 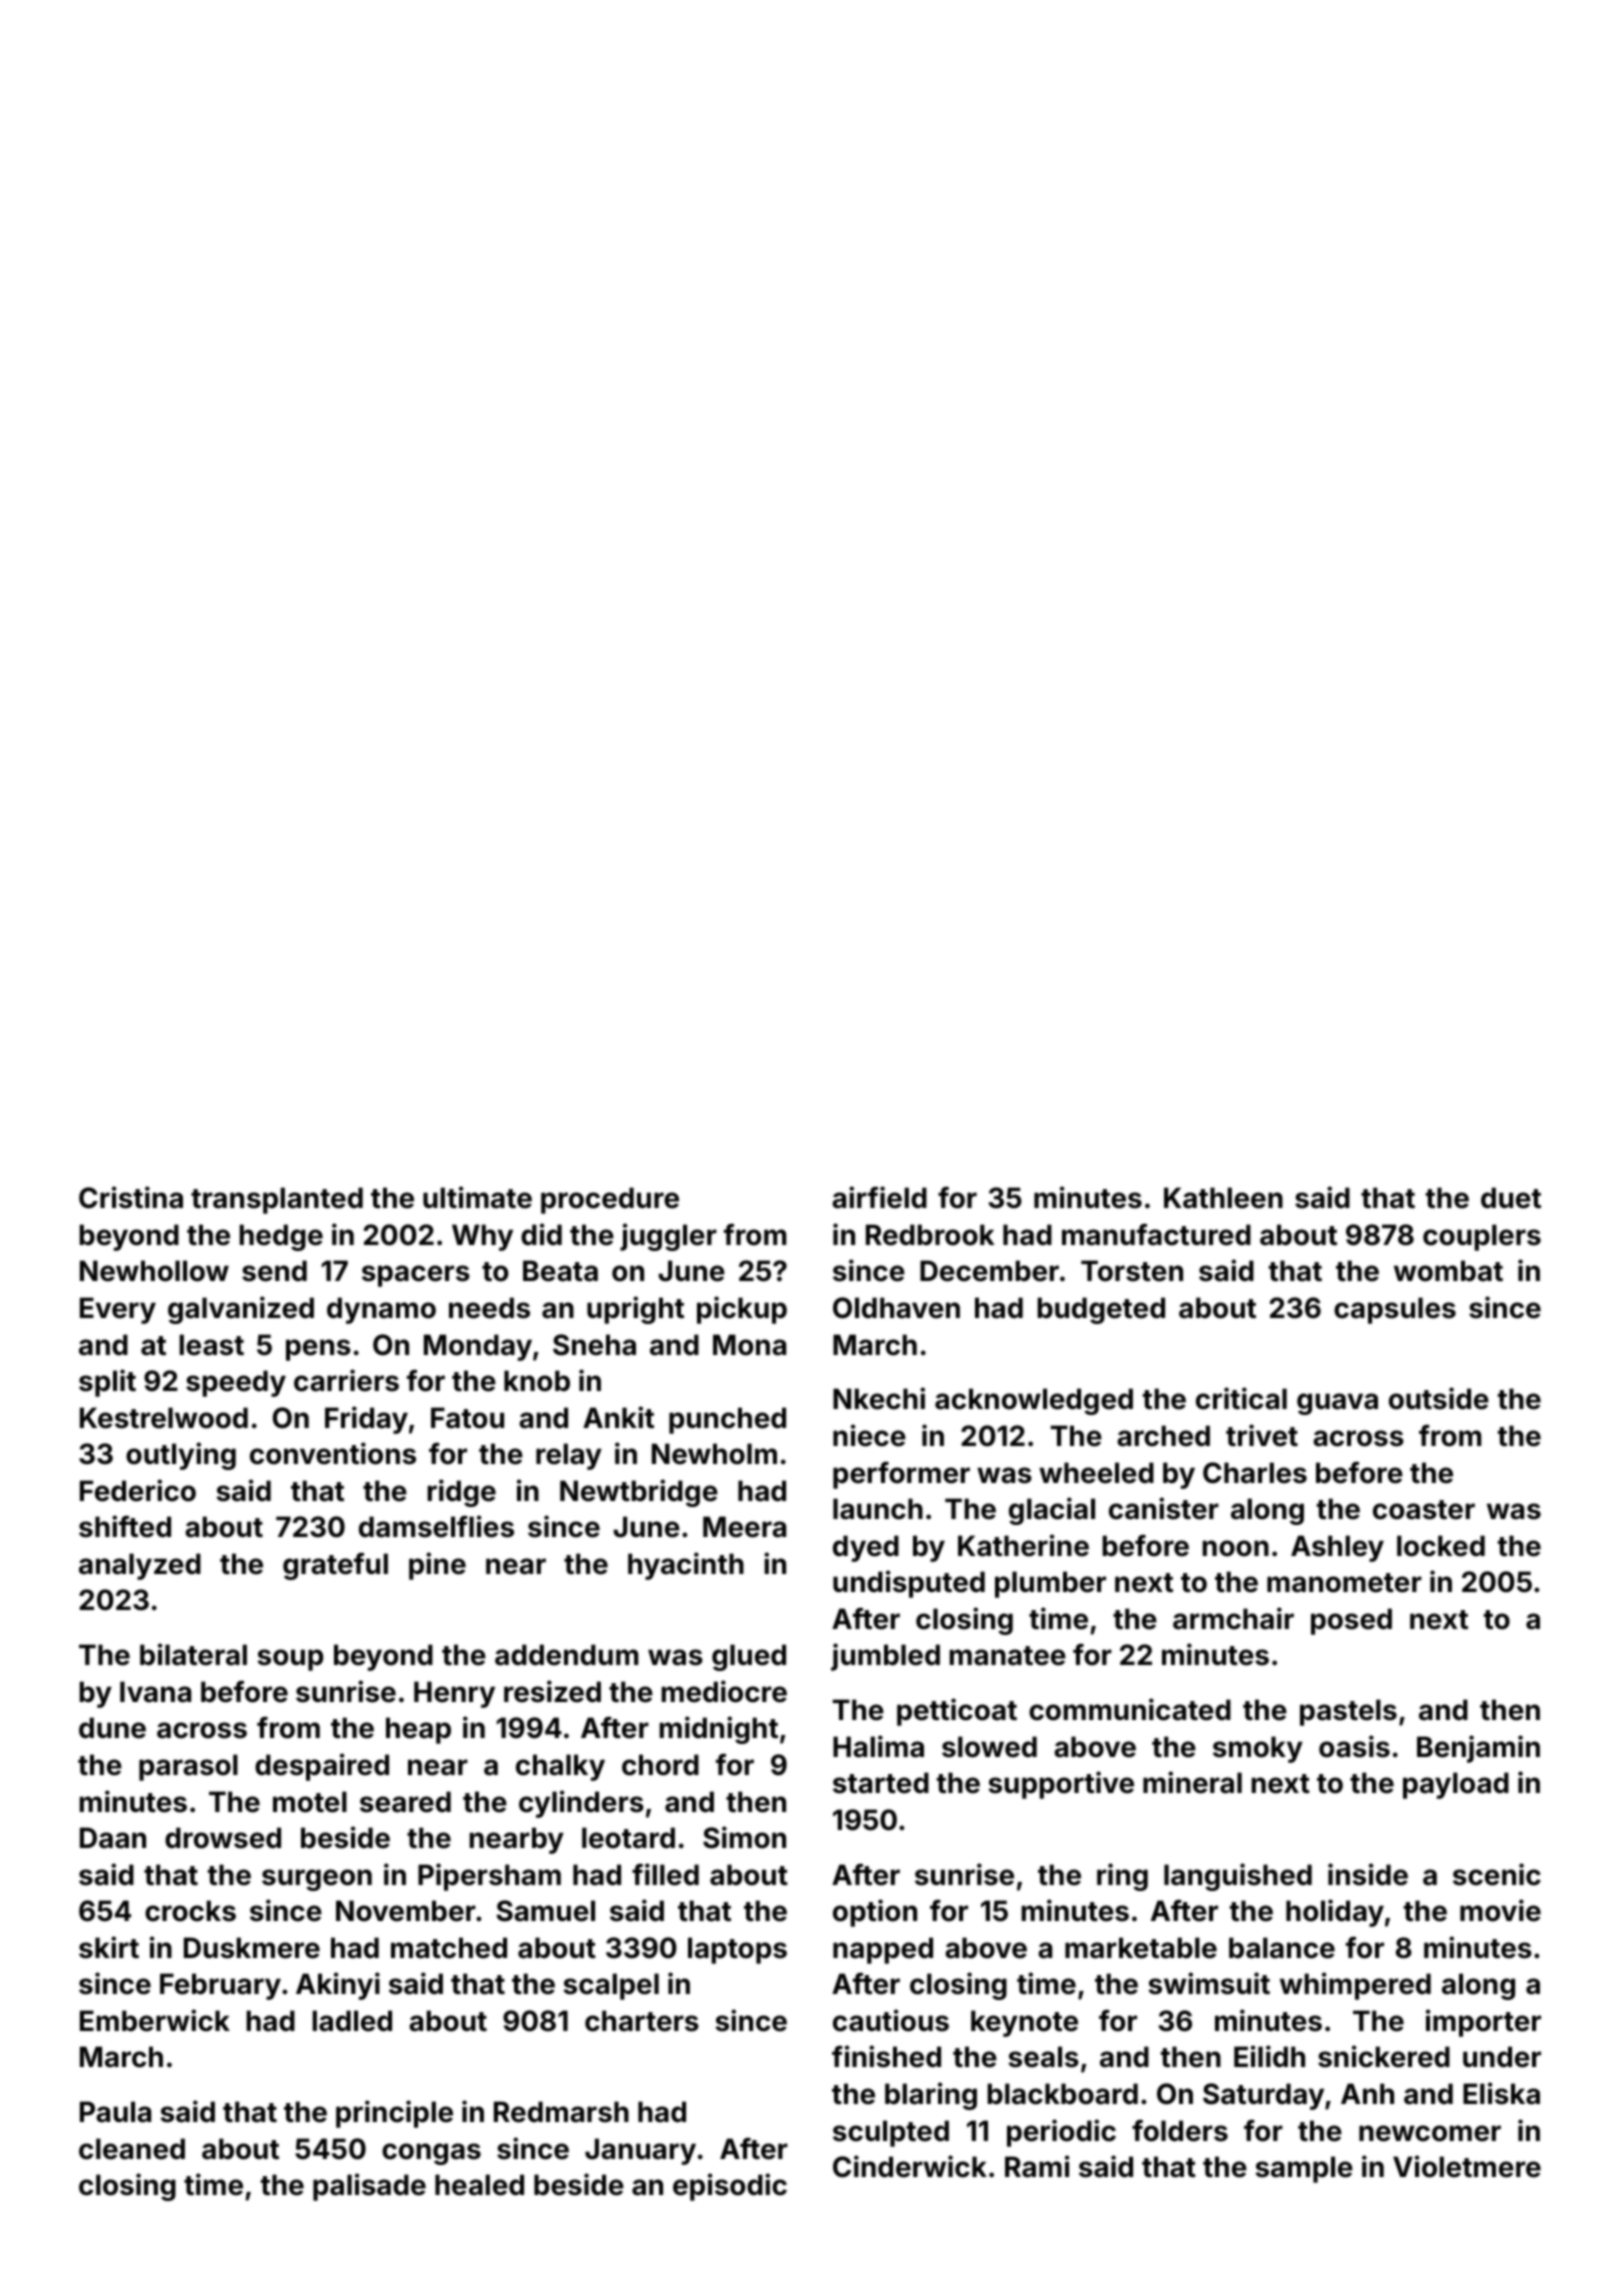 What do you see at coordinates (477, 1197) in the screenshot?
I see `ultimate` at bounding box center [477, 1197].
